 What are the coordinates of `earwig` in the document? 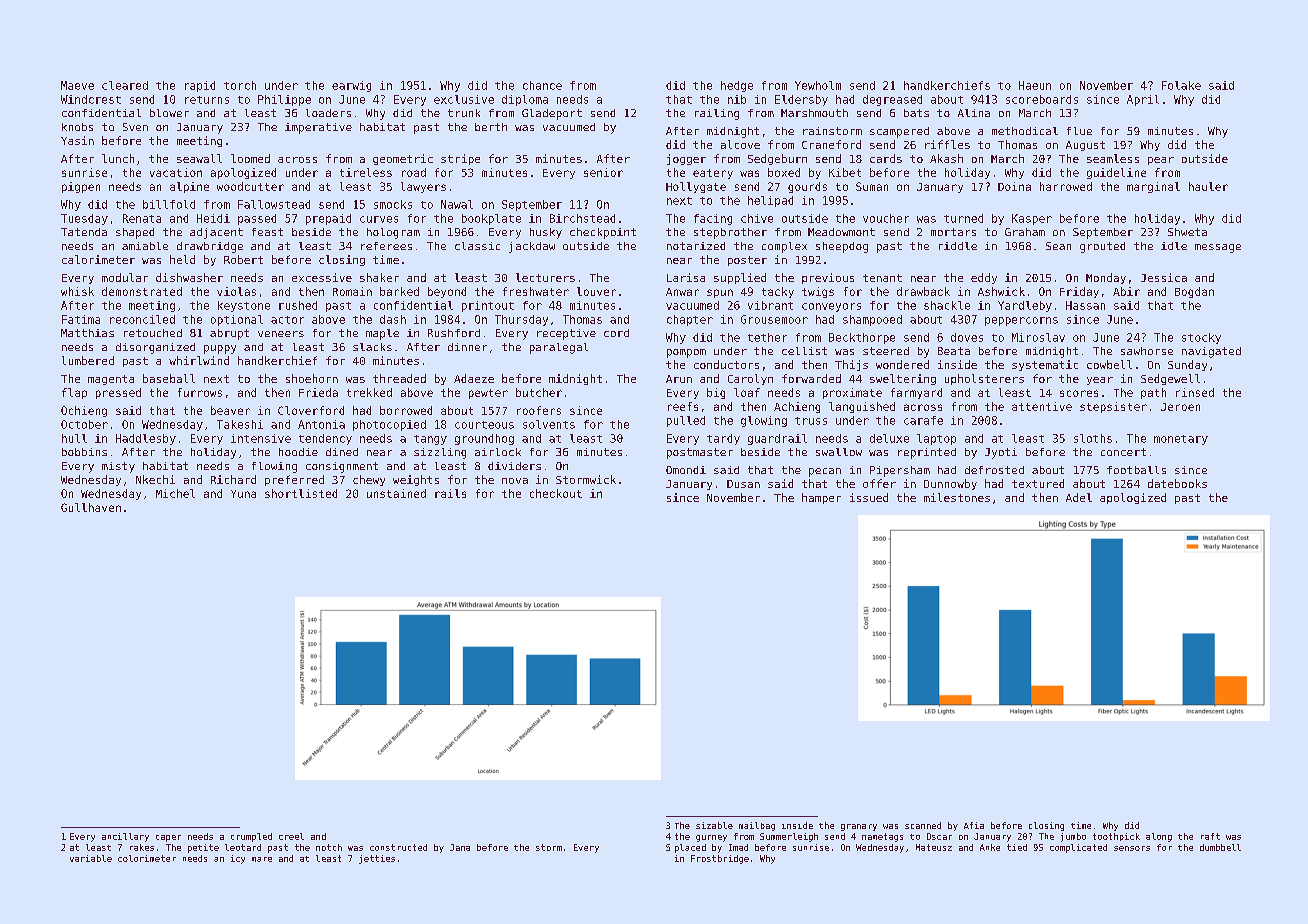 It's located at (351, 86).
